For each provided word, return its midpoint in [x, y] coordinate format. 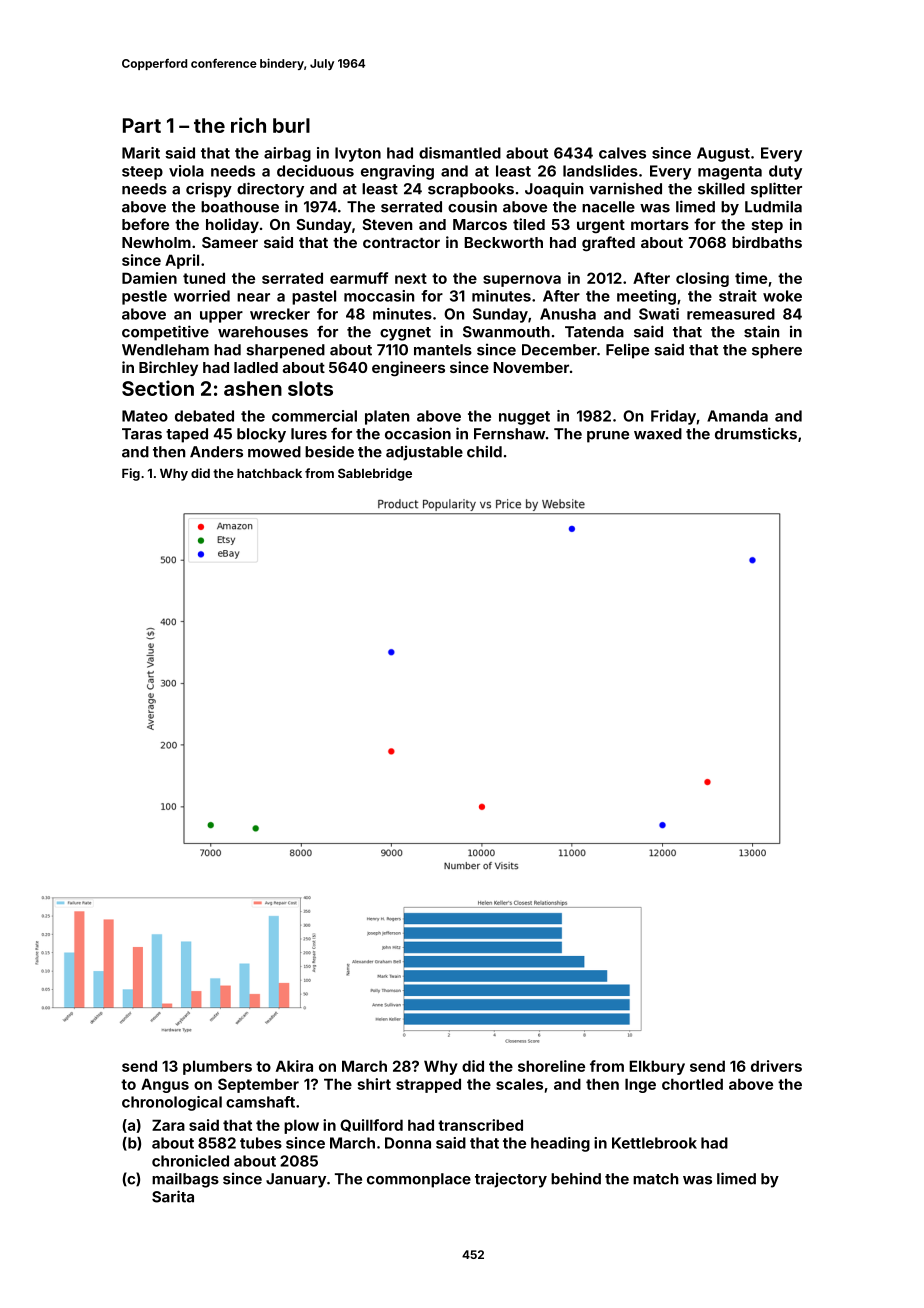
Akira [294, 1066]
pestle [144, 297]
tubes [261, 1143]
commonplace [419, 1180]
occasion [418, 433]
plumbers [217, 1067]
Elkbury [657, 1067]
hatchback [269, 473]
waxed [658, 434]
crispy [209, 190]
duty [785, 172]
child [484, 451]
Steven [387, 224]
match [655, 1179]
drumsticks [756, 433]
